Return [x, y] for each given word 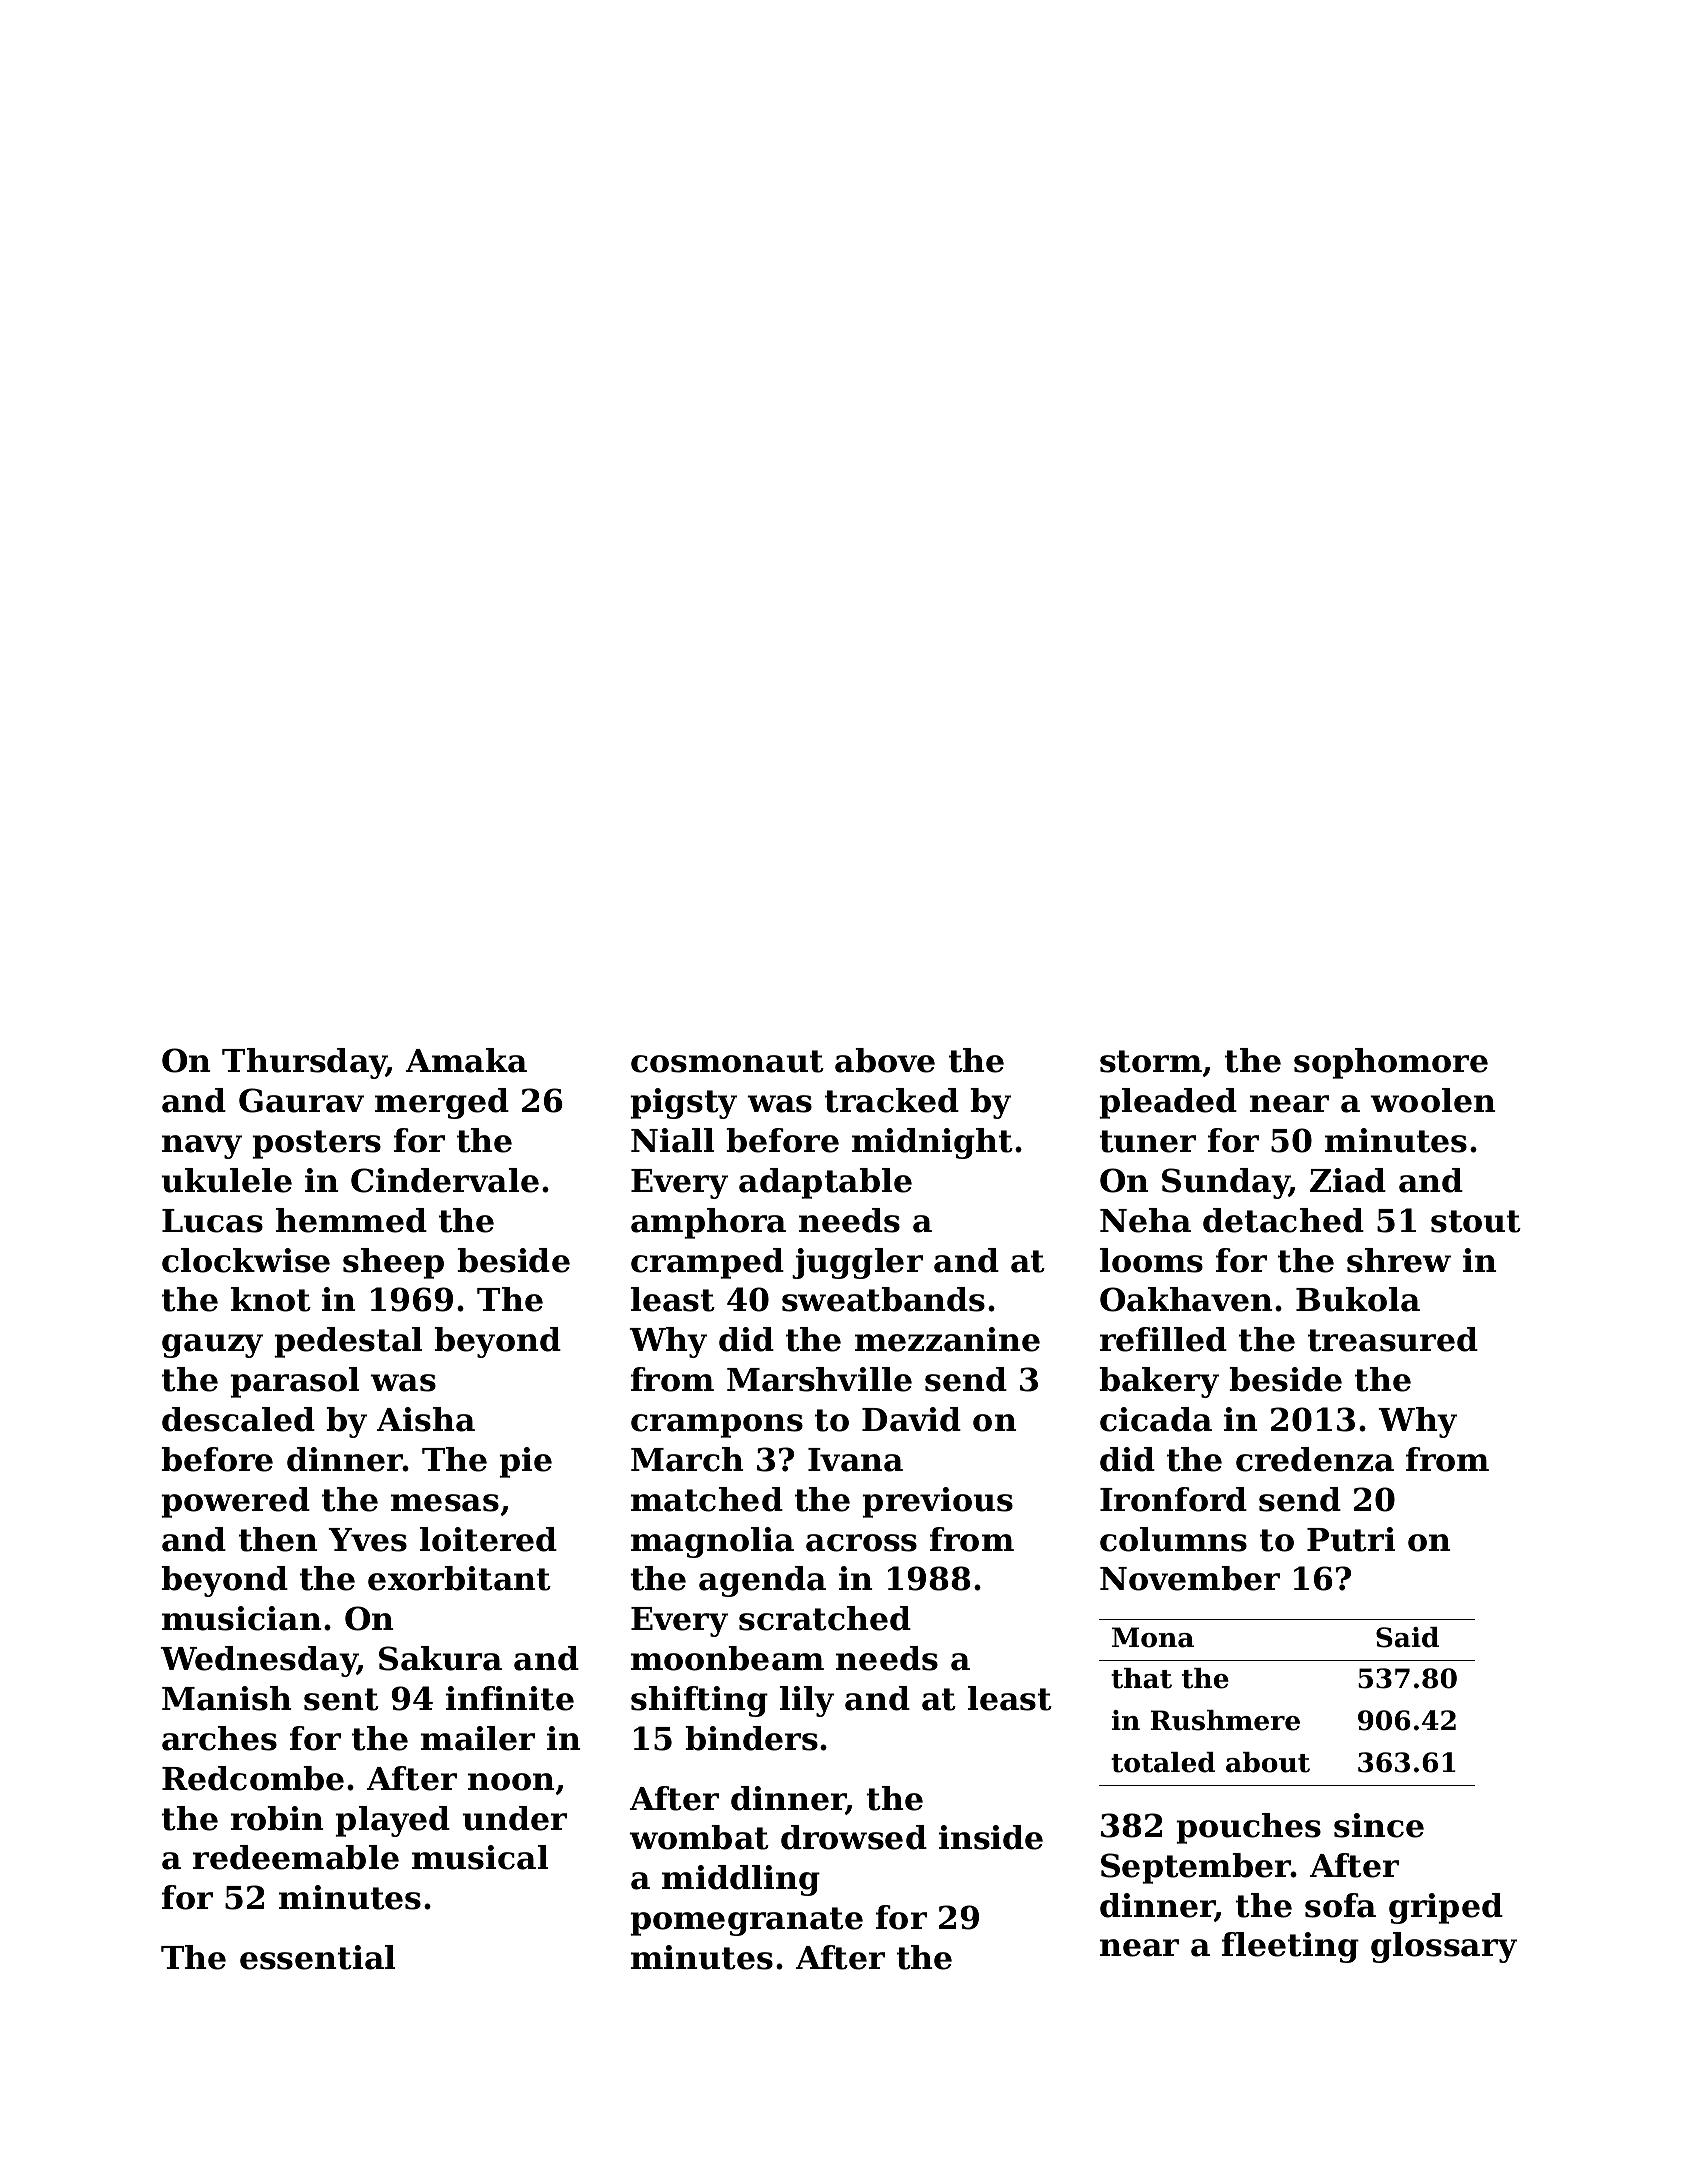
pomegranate [746, 1921]
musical [480, 1857]
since [1379, 1825]
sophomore [1391, 1063]
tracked [891, 1100]
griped [1446, 1908]
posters [316, 1144]
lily [807, 1701]
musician [242, 1618]
